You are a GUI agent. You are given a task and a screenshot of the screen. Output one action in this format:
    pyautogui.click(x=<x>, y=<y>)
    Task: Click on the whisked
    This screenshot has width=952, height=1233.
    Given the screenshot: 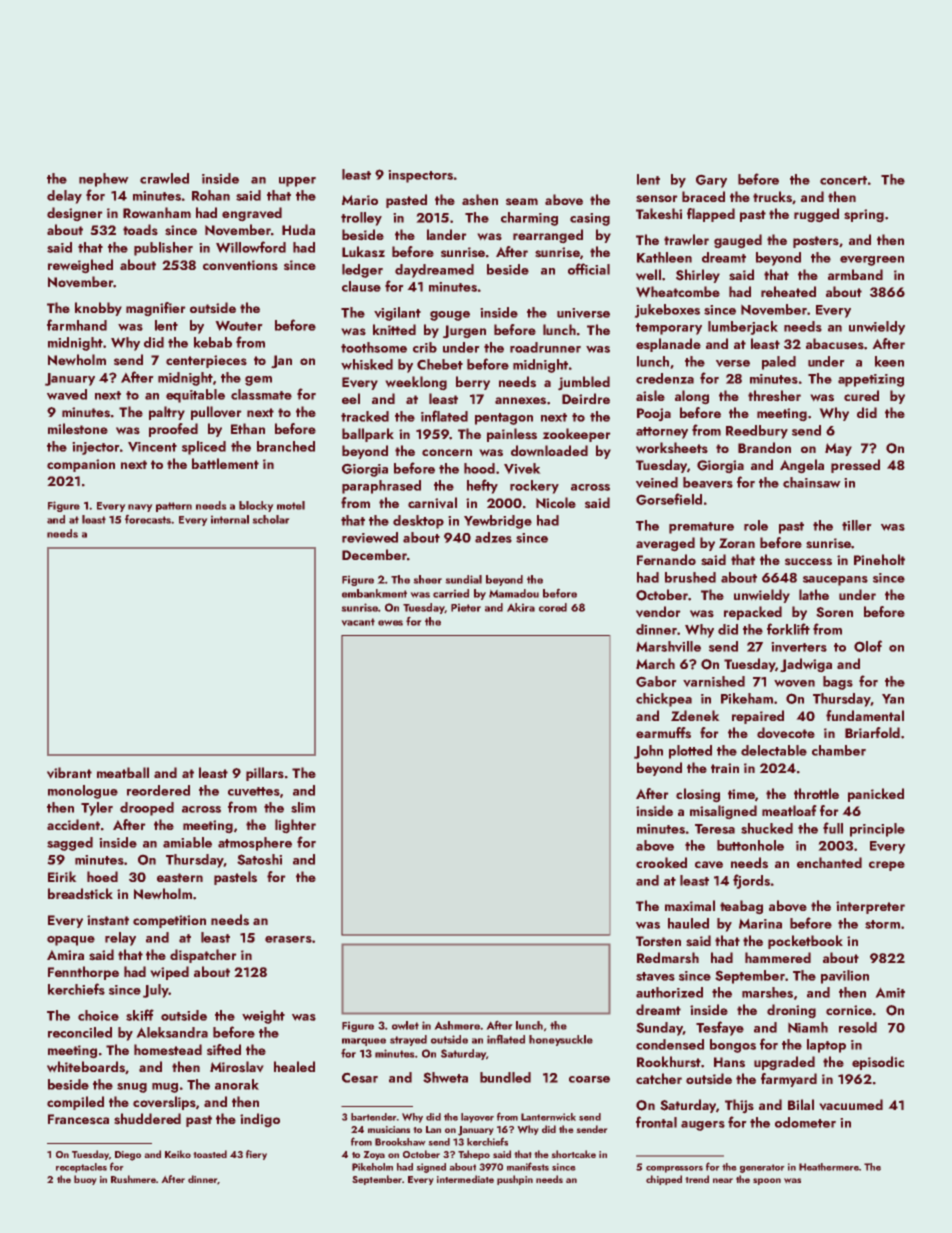 What is the action you would take?
    pyautogui.click(x=367, y=364)
